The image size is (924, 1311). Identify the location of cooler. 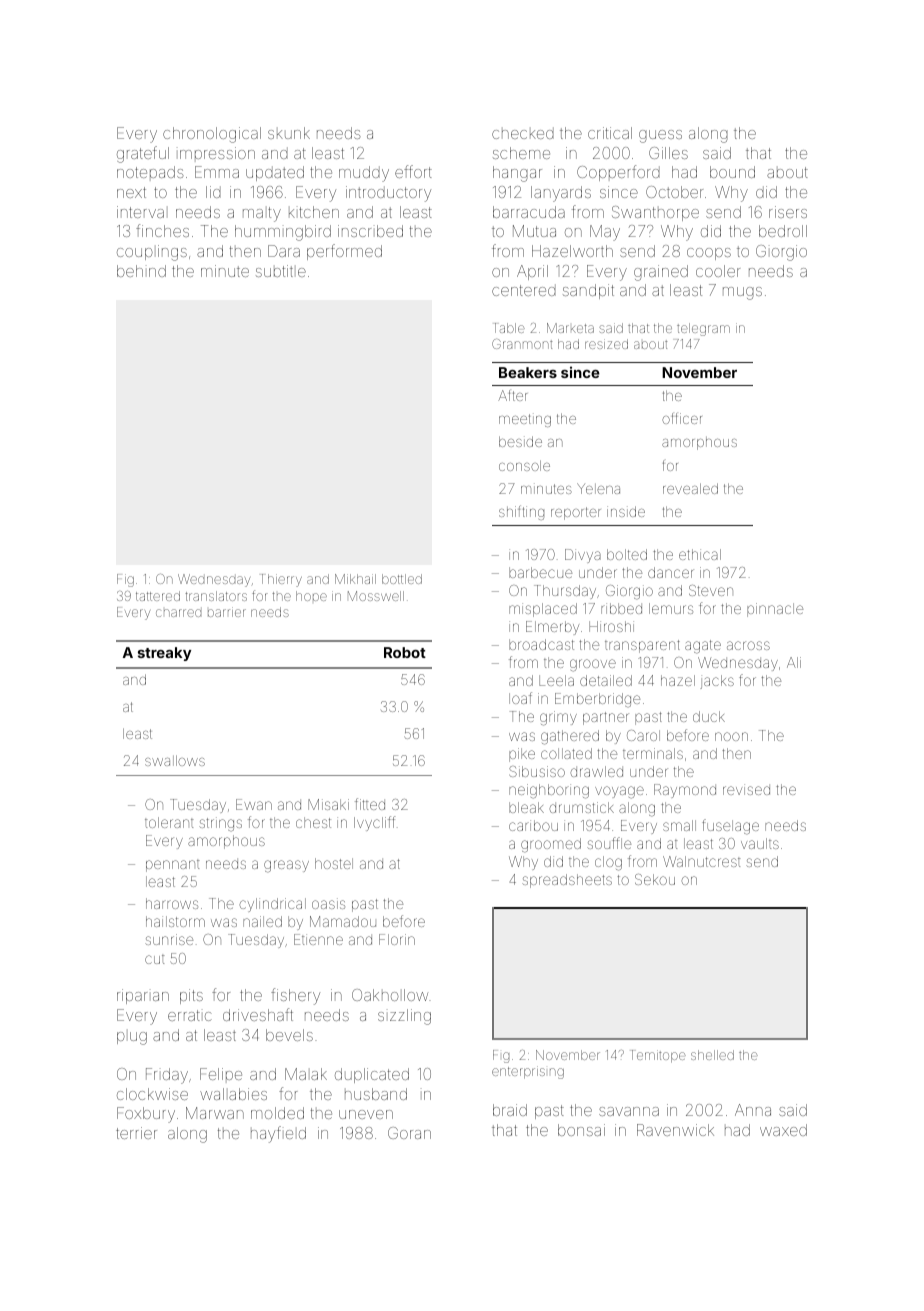
(718, 271).
